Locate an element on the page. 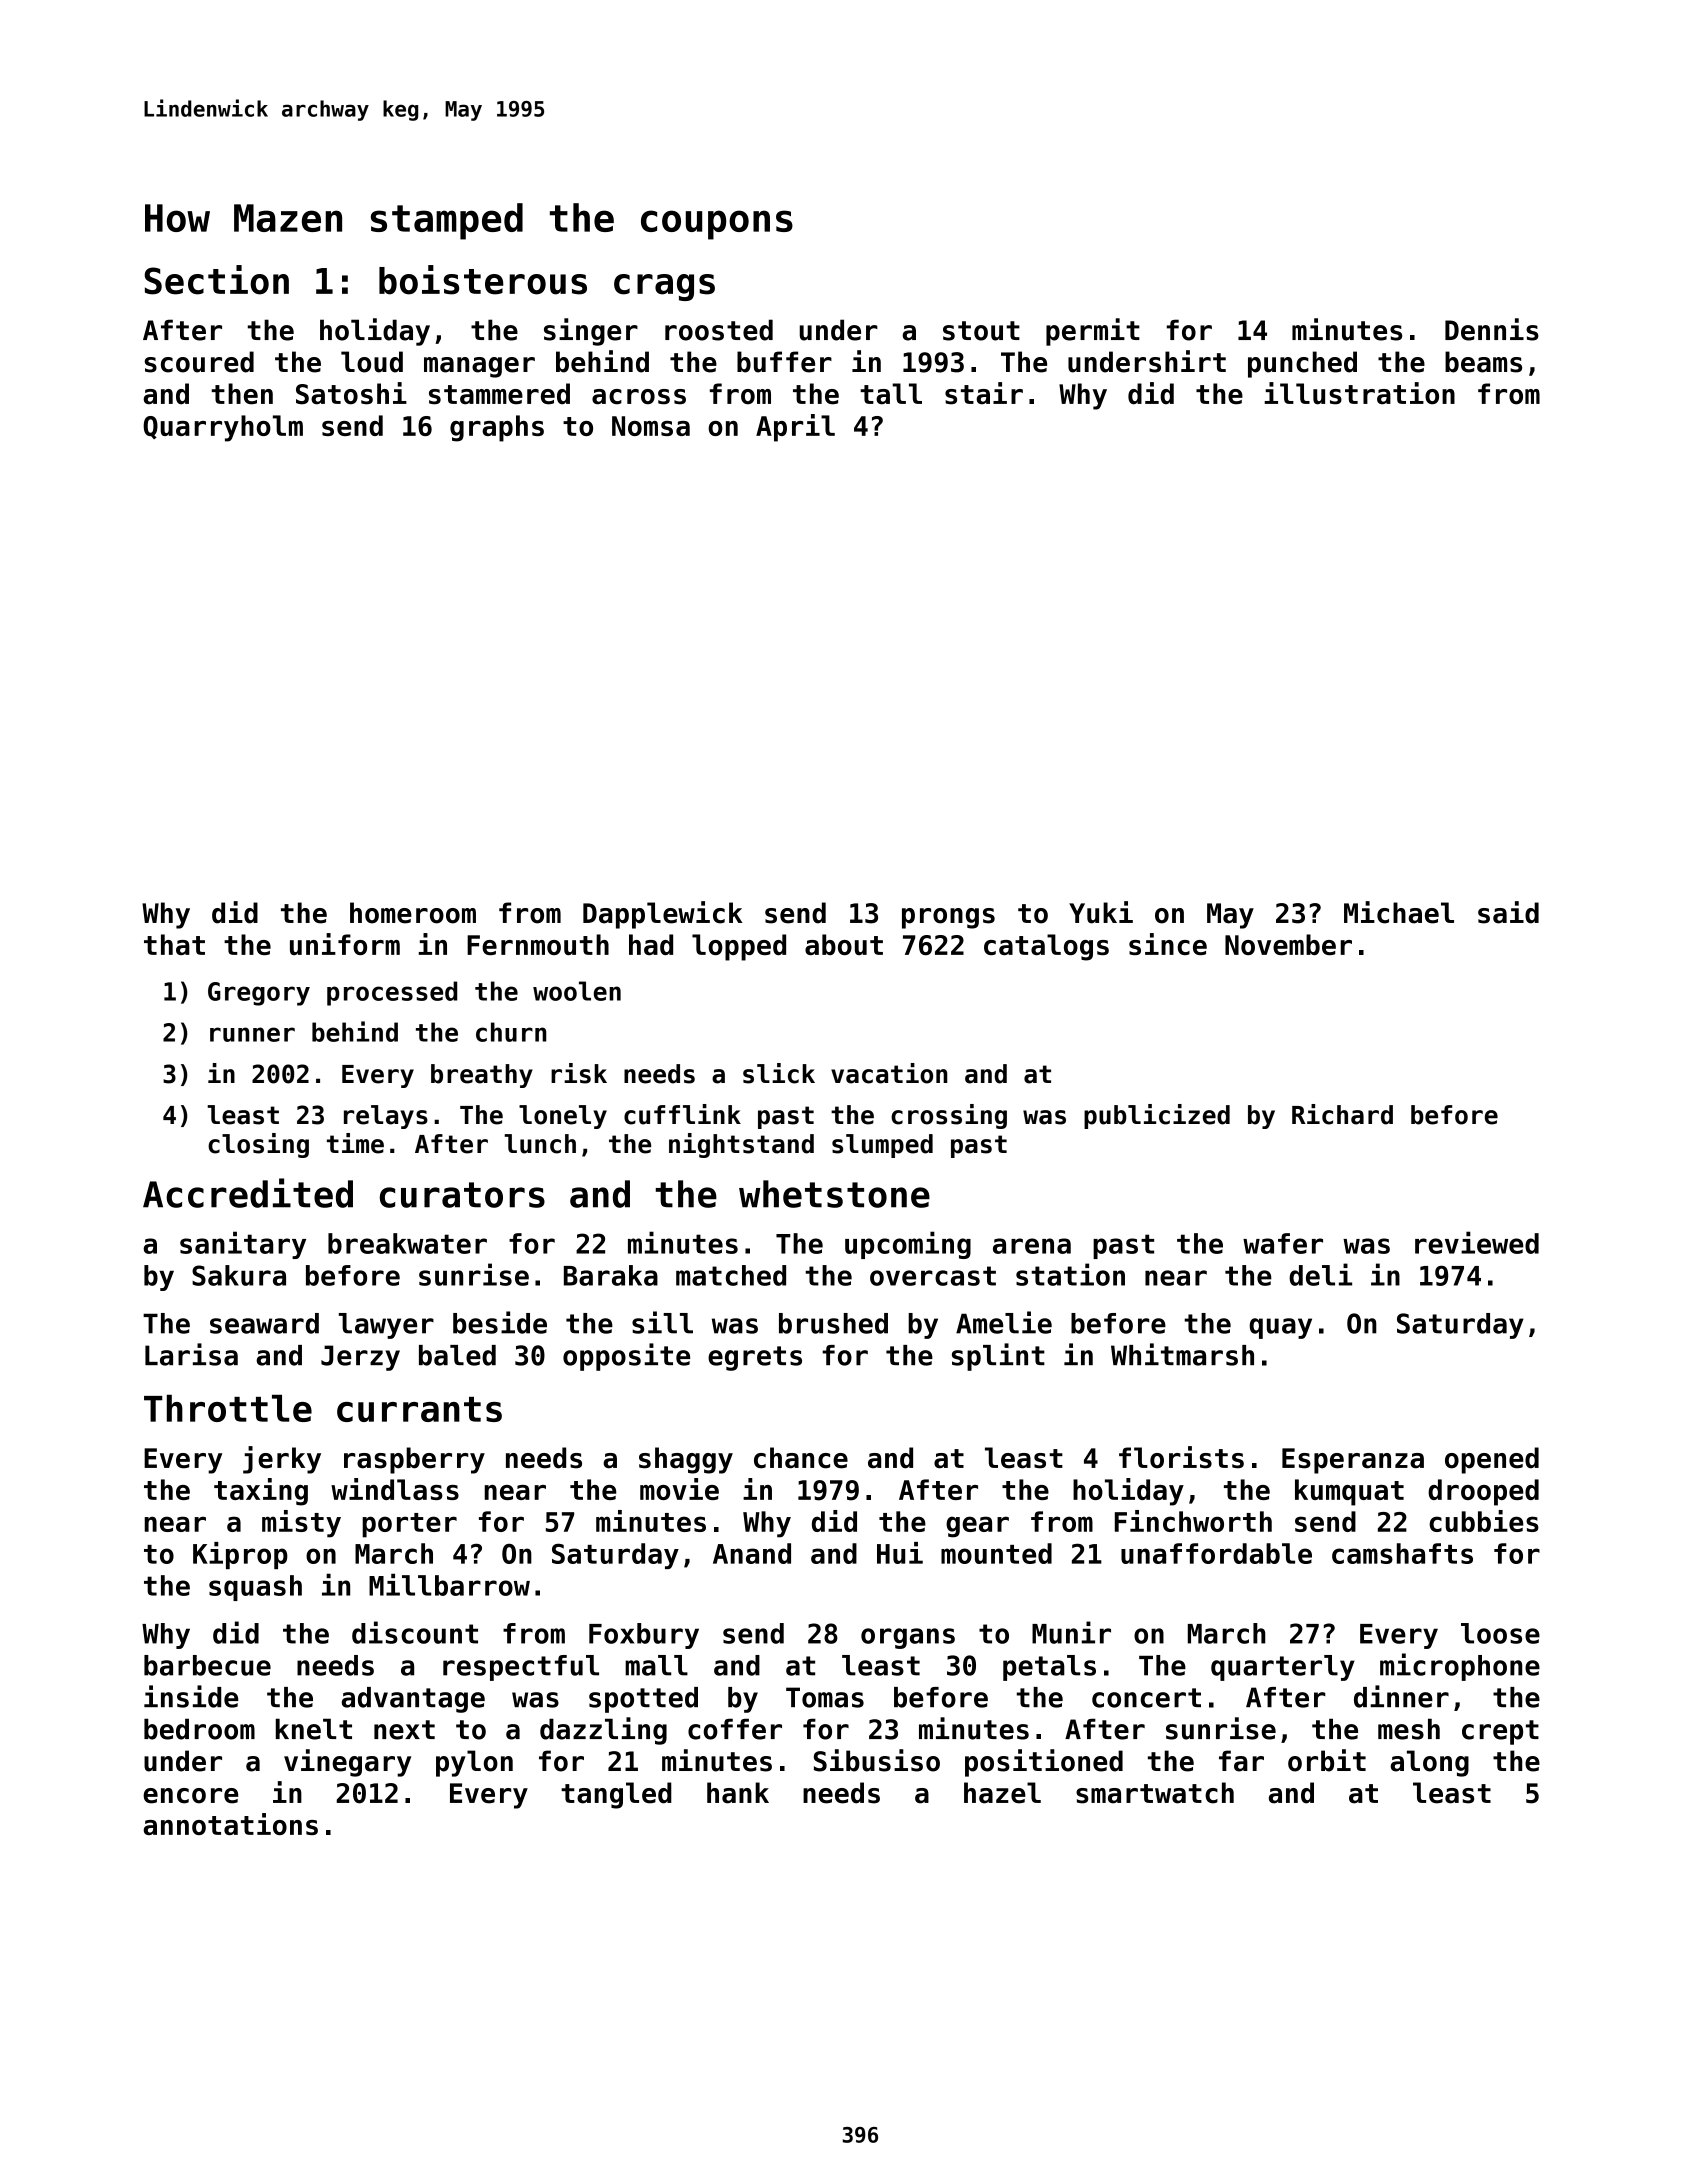  encore is located at coordinates (190, 1796).
